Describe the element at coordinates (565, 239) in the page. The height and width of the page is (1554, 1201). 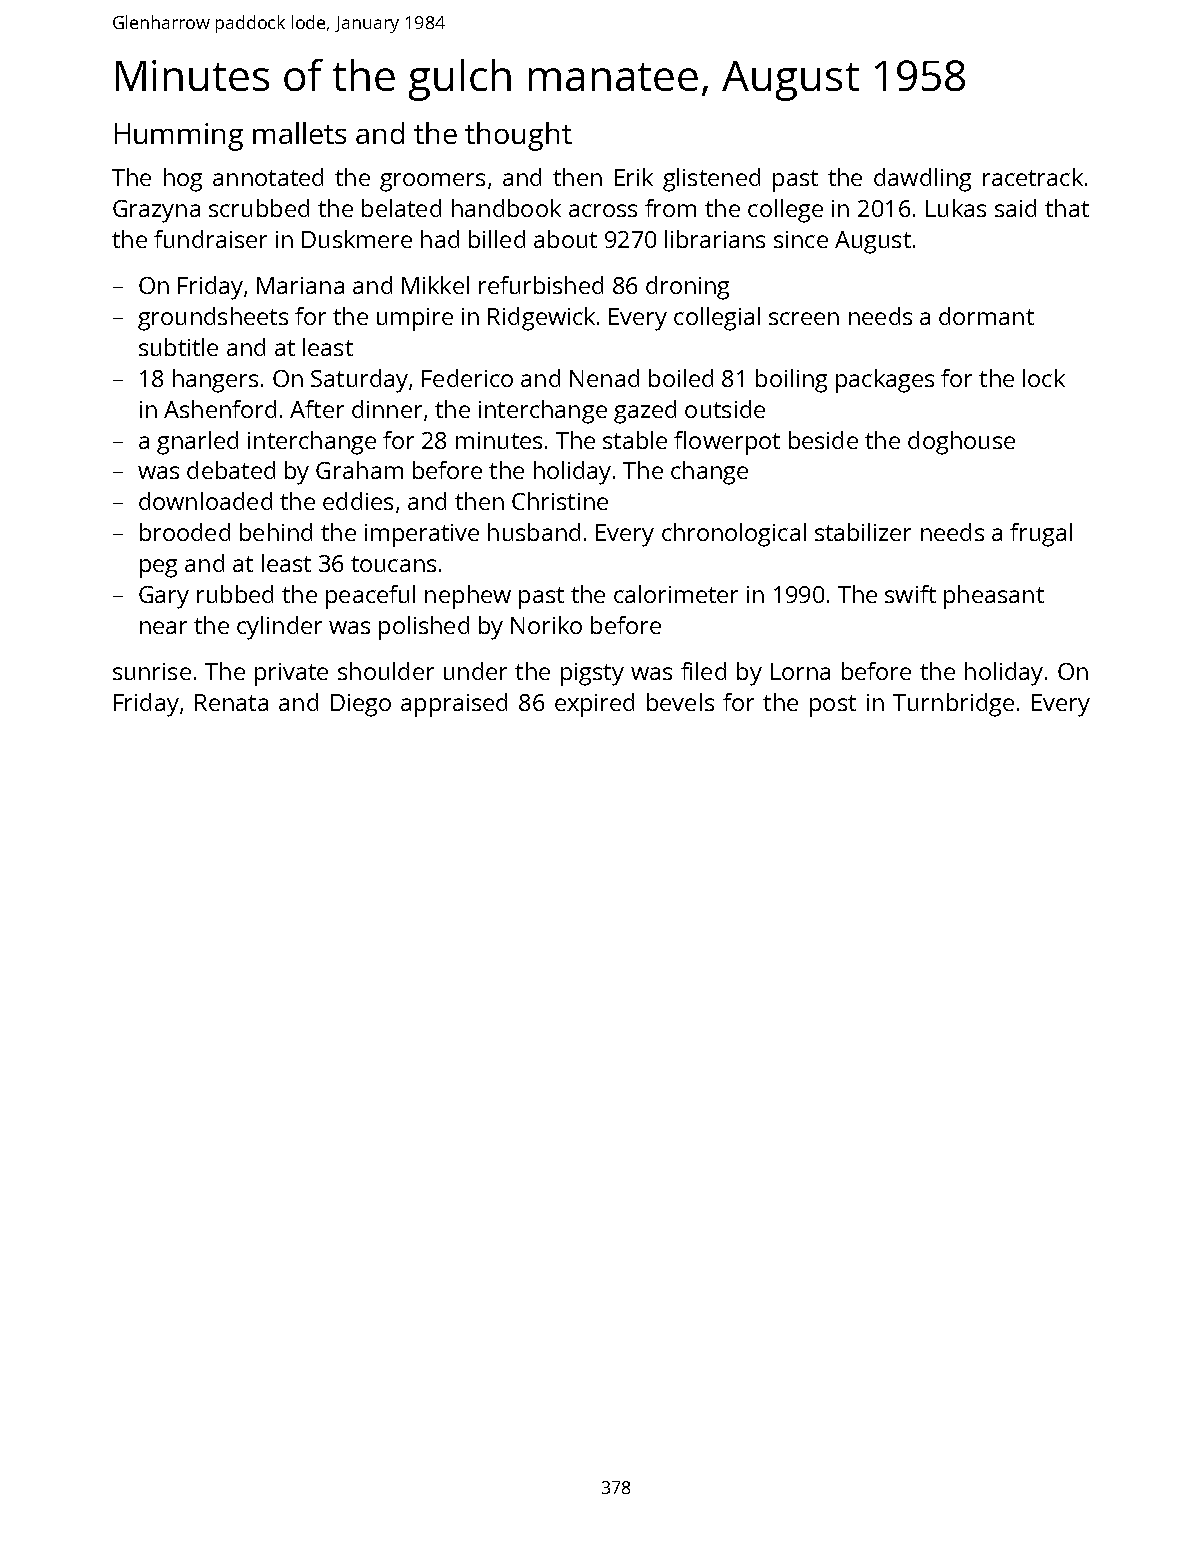
I see `about` at that location.
